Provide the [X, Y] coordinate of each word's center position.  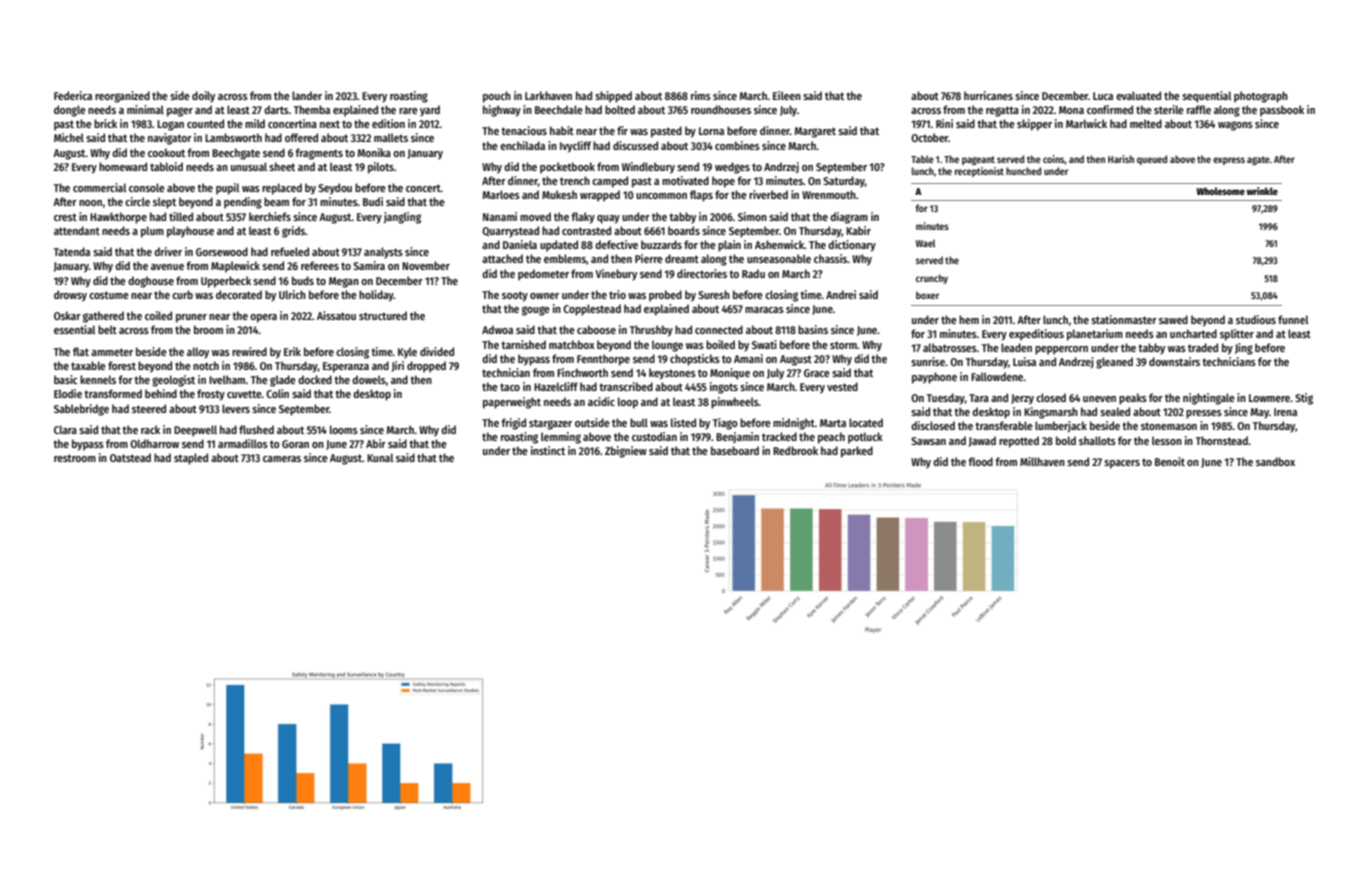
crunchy [932, 279]
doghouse [151, 282]
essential [74, 329]
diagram [849, 218]
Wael [925, 243]
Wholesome [1220, 191]
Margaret [815, 132]
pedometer [543, 275]
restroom [75, 458]
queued [1152, 160]
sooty [515, 296]
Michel [69, 137]
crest [65, 217]
